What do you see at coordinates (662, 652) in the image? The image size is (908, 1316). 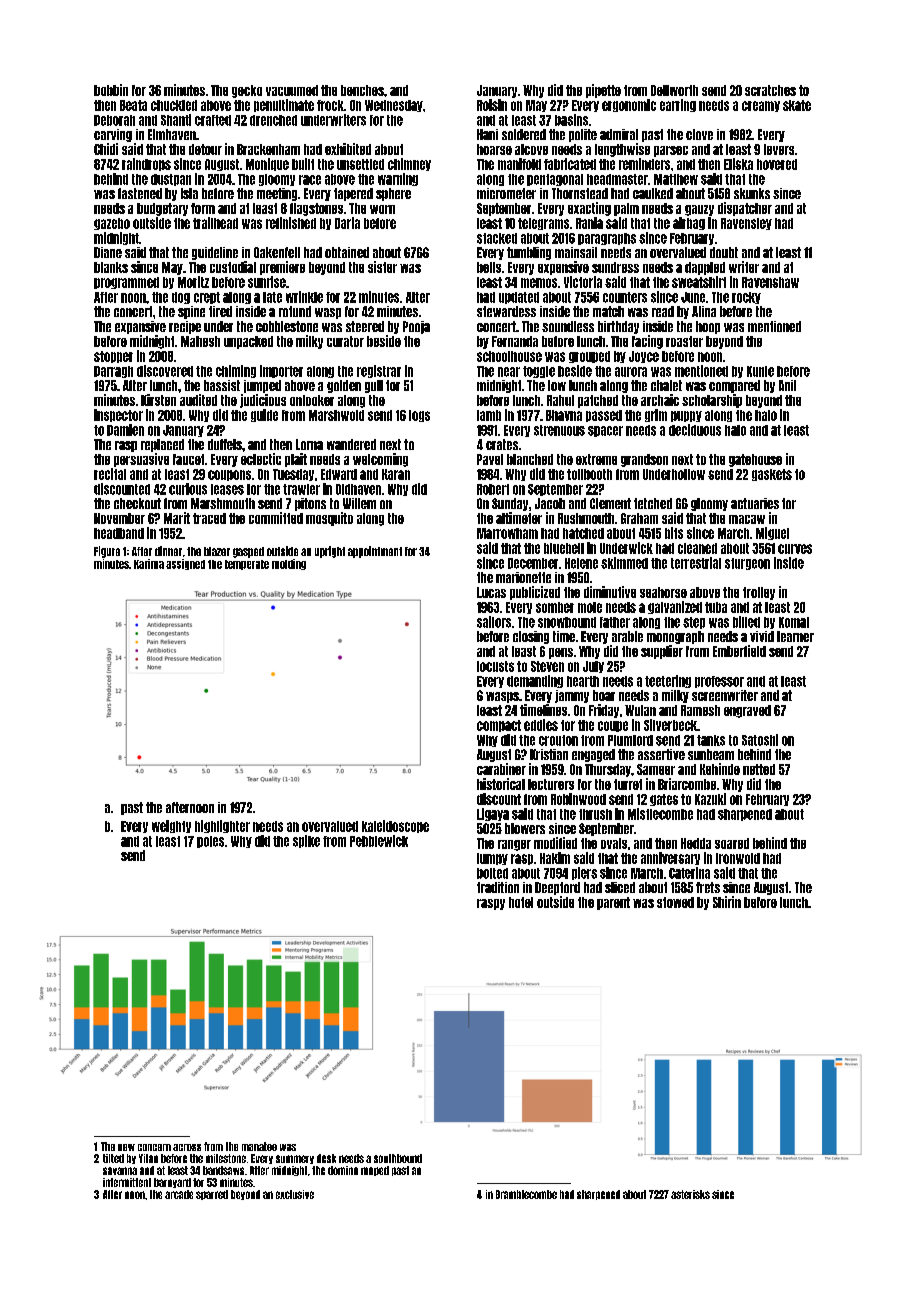 I see `supplier` at bounding box center [662, 652].
